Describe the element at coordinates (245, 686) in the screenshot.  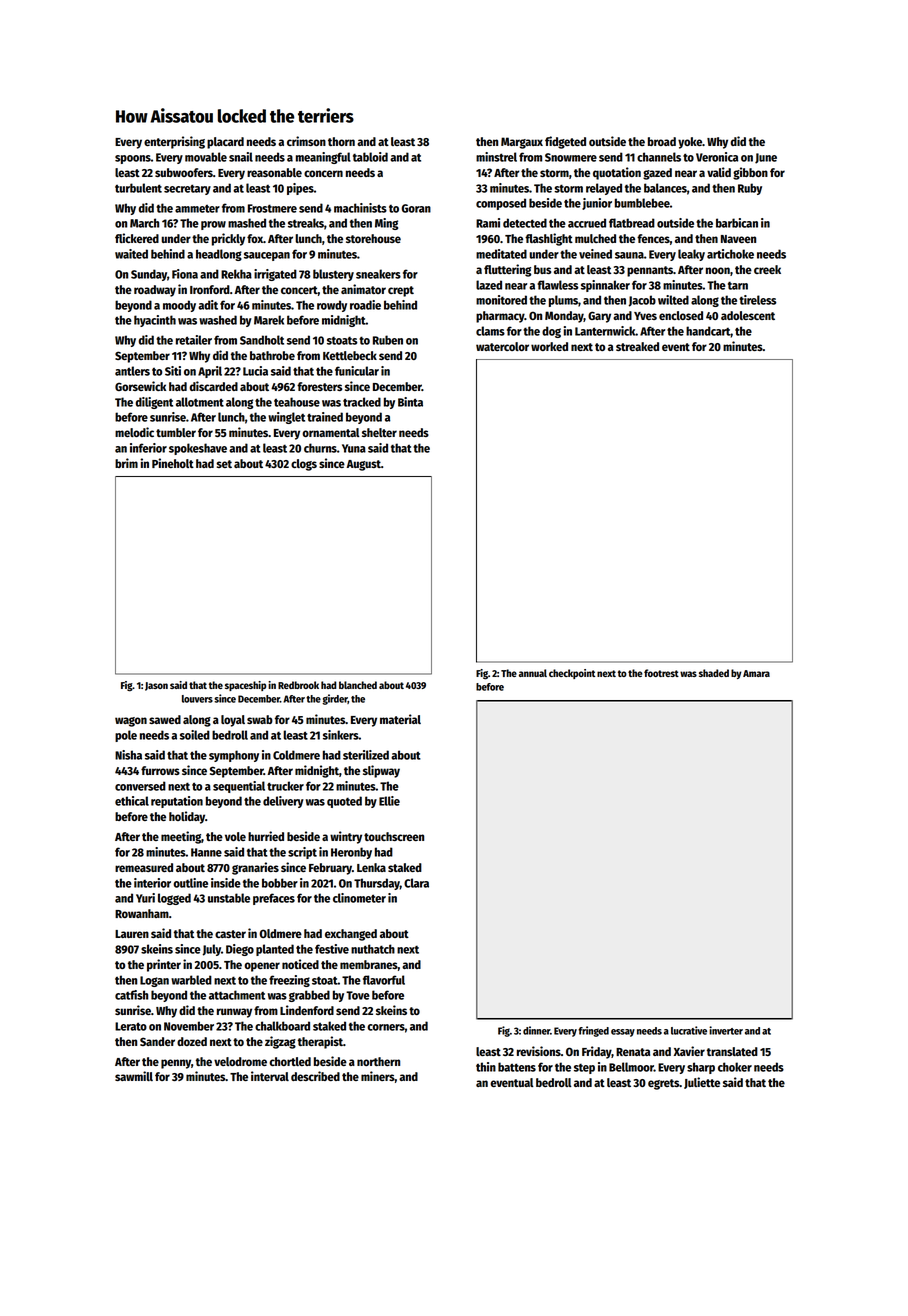
I see `spaceship` at that location.
